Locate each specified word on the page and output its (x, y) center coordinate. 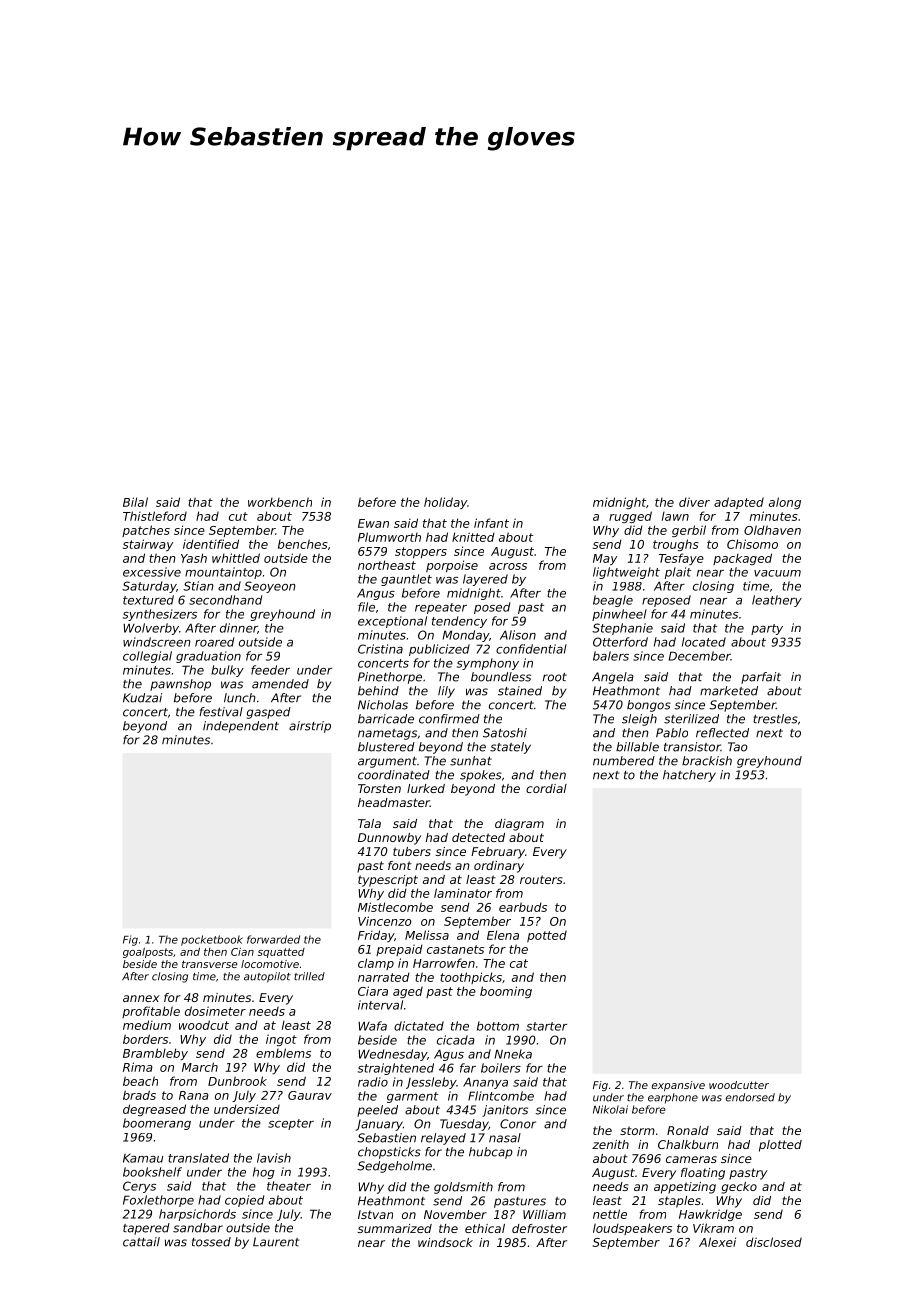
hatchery (689, 776)
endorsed (750, 1097)
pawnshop (180, 685)
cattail (141, 1242)
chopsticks (389, 1153)
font (400, 865)
